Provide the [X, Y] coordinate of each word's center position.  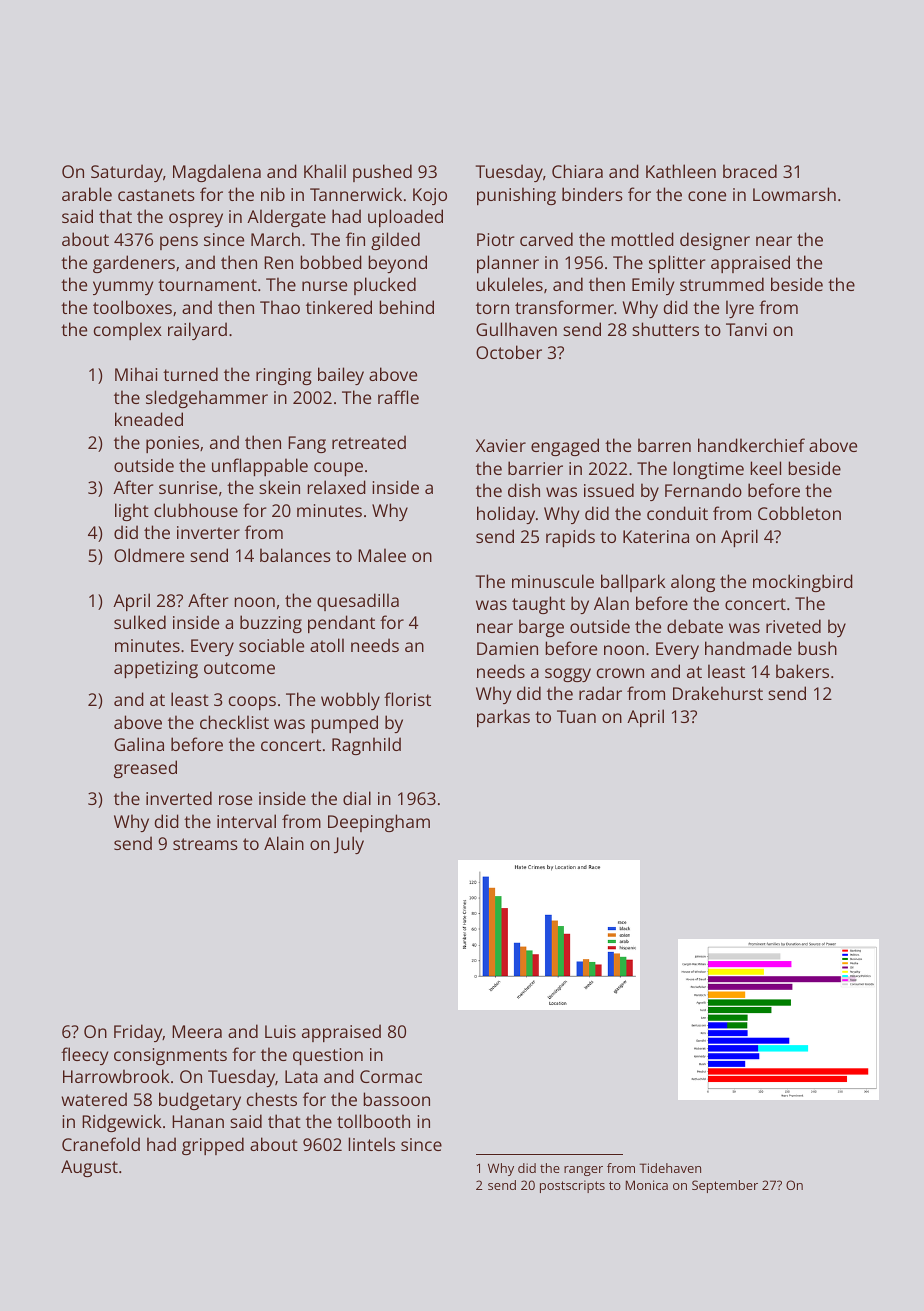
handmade [748, 648]
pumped [344, 724]
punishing [516, 196]
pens [179, 243]
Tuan [576, 716]
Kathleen [681, 171]
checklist [234, 722]
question [328, 1056]
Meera [197, 1031]
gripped [213, 1146]
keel [765, 468]
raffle [398, 397]
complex [128, 331]
